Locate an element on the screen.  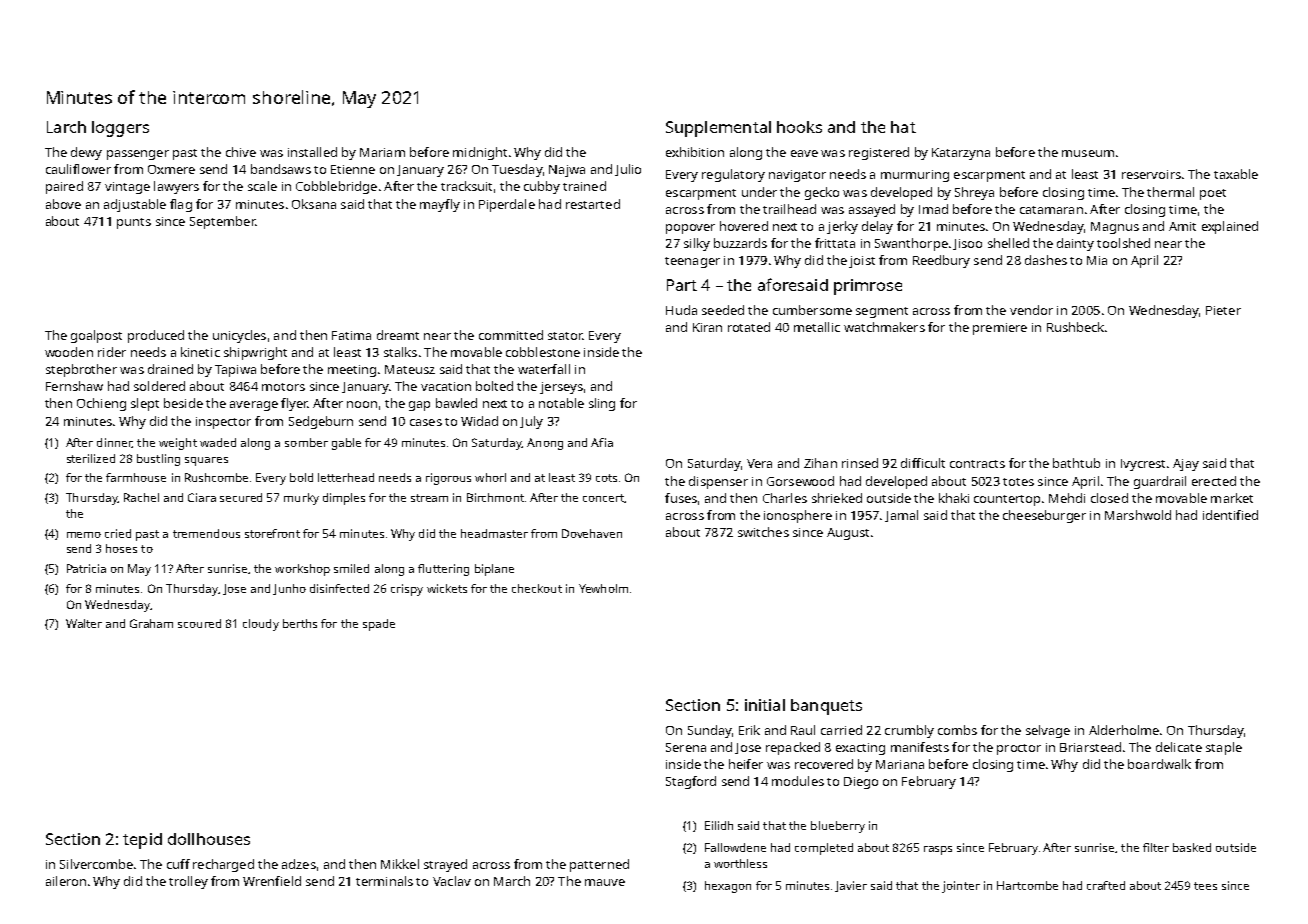
dreamt is located at coordinates (398, 335).
